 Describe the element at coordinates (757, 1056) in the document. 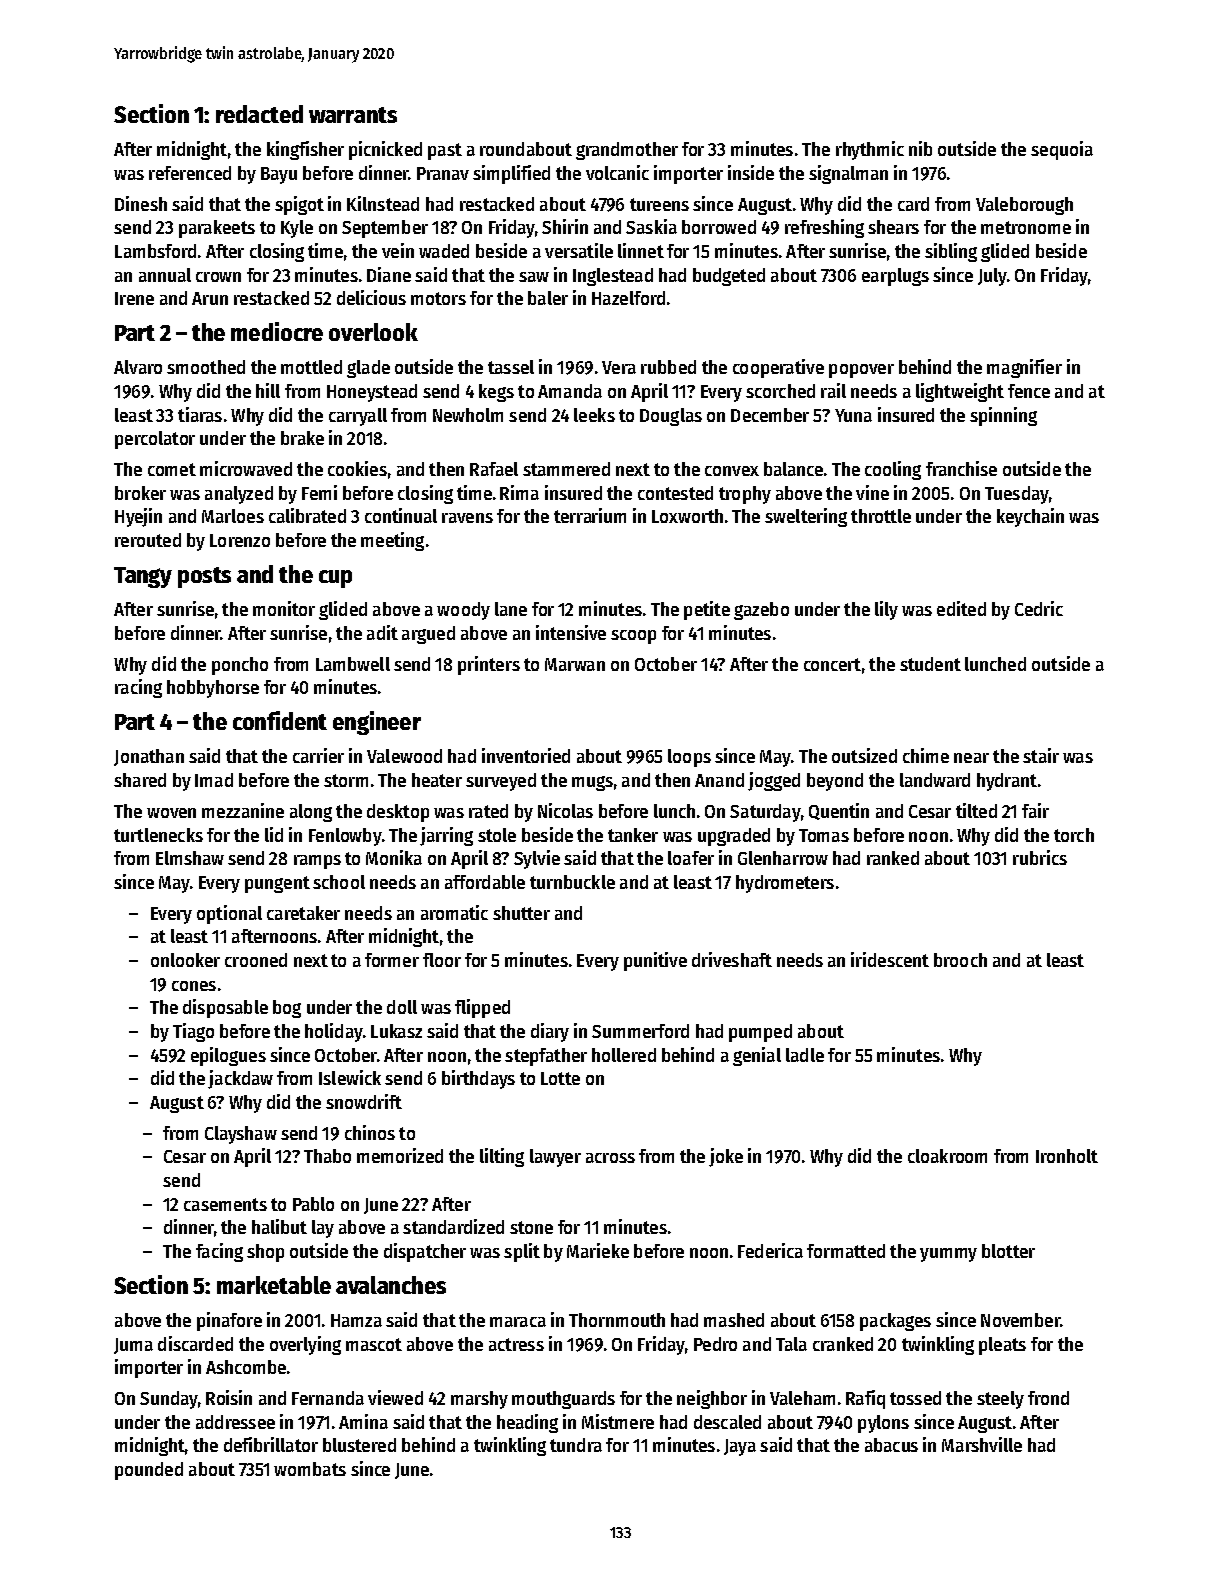

I see `genial` at that location.
